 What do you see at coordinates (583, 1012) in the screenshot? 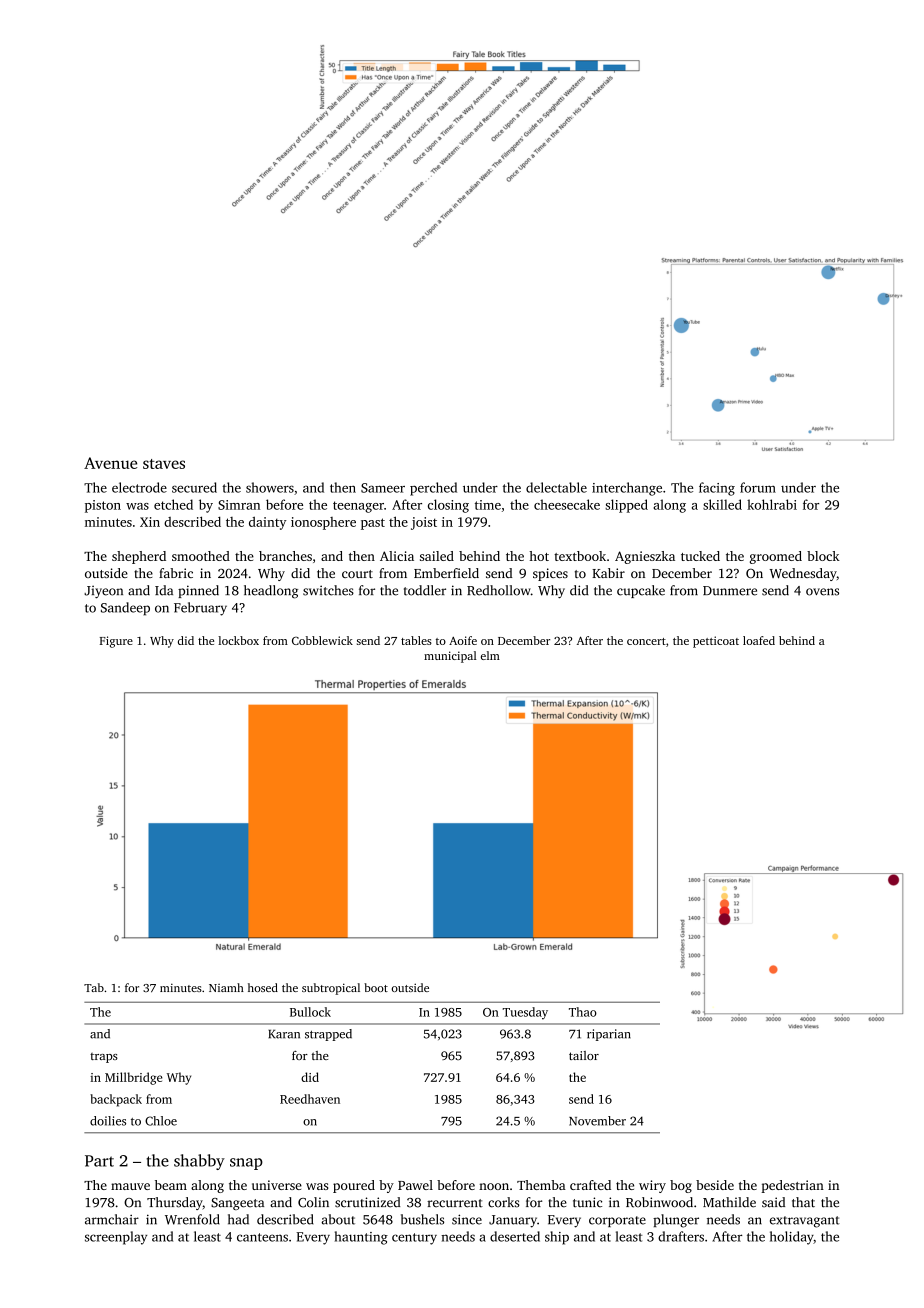
I see `Thao` at bounding box center [583, 1012].
